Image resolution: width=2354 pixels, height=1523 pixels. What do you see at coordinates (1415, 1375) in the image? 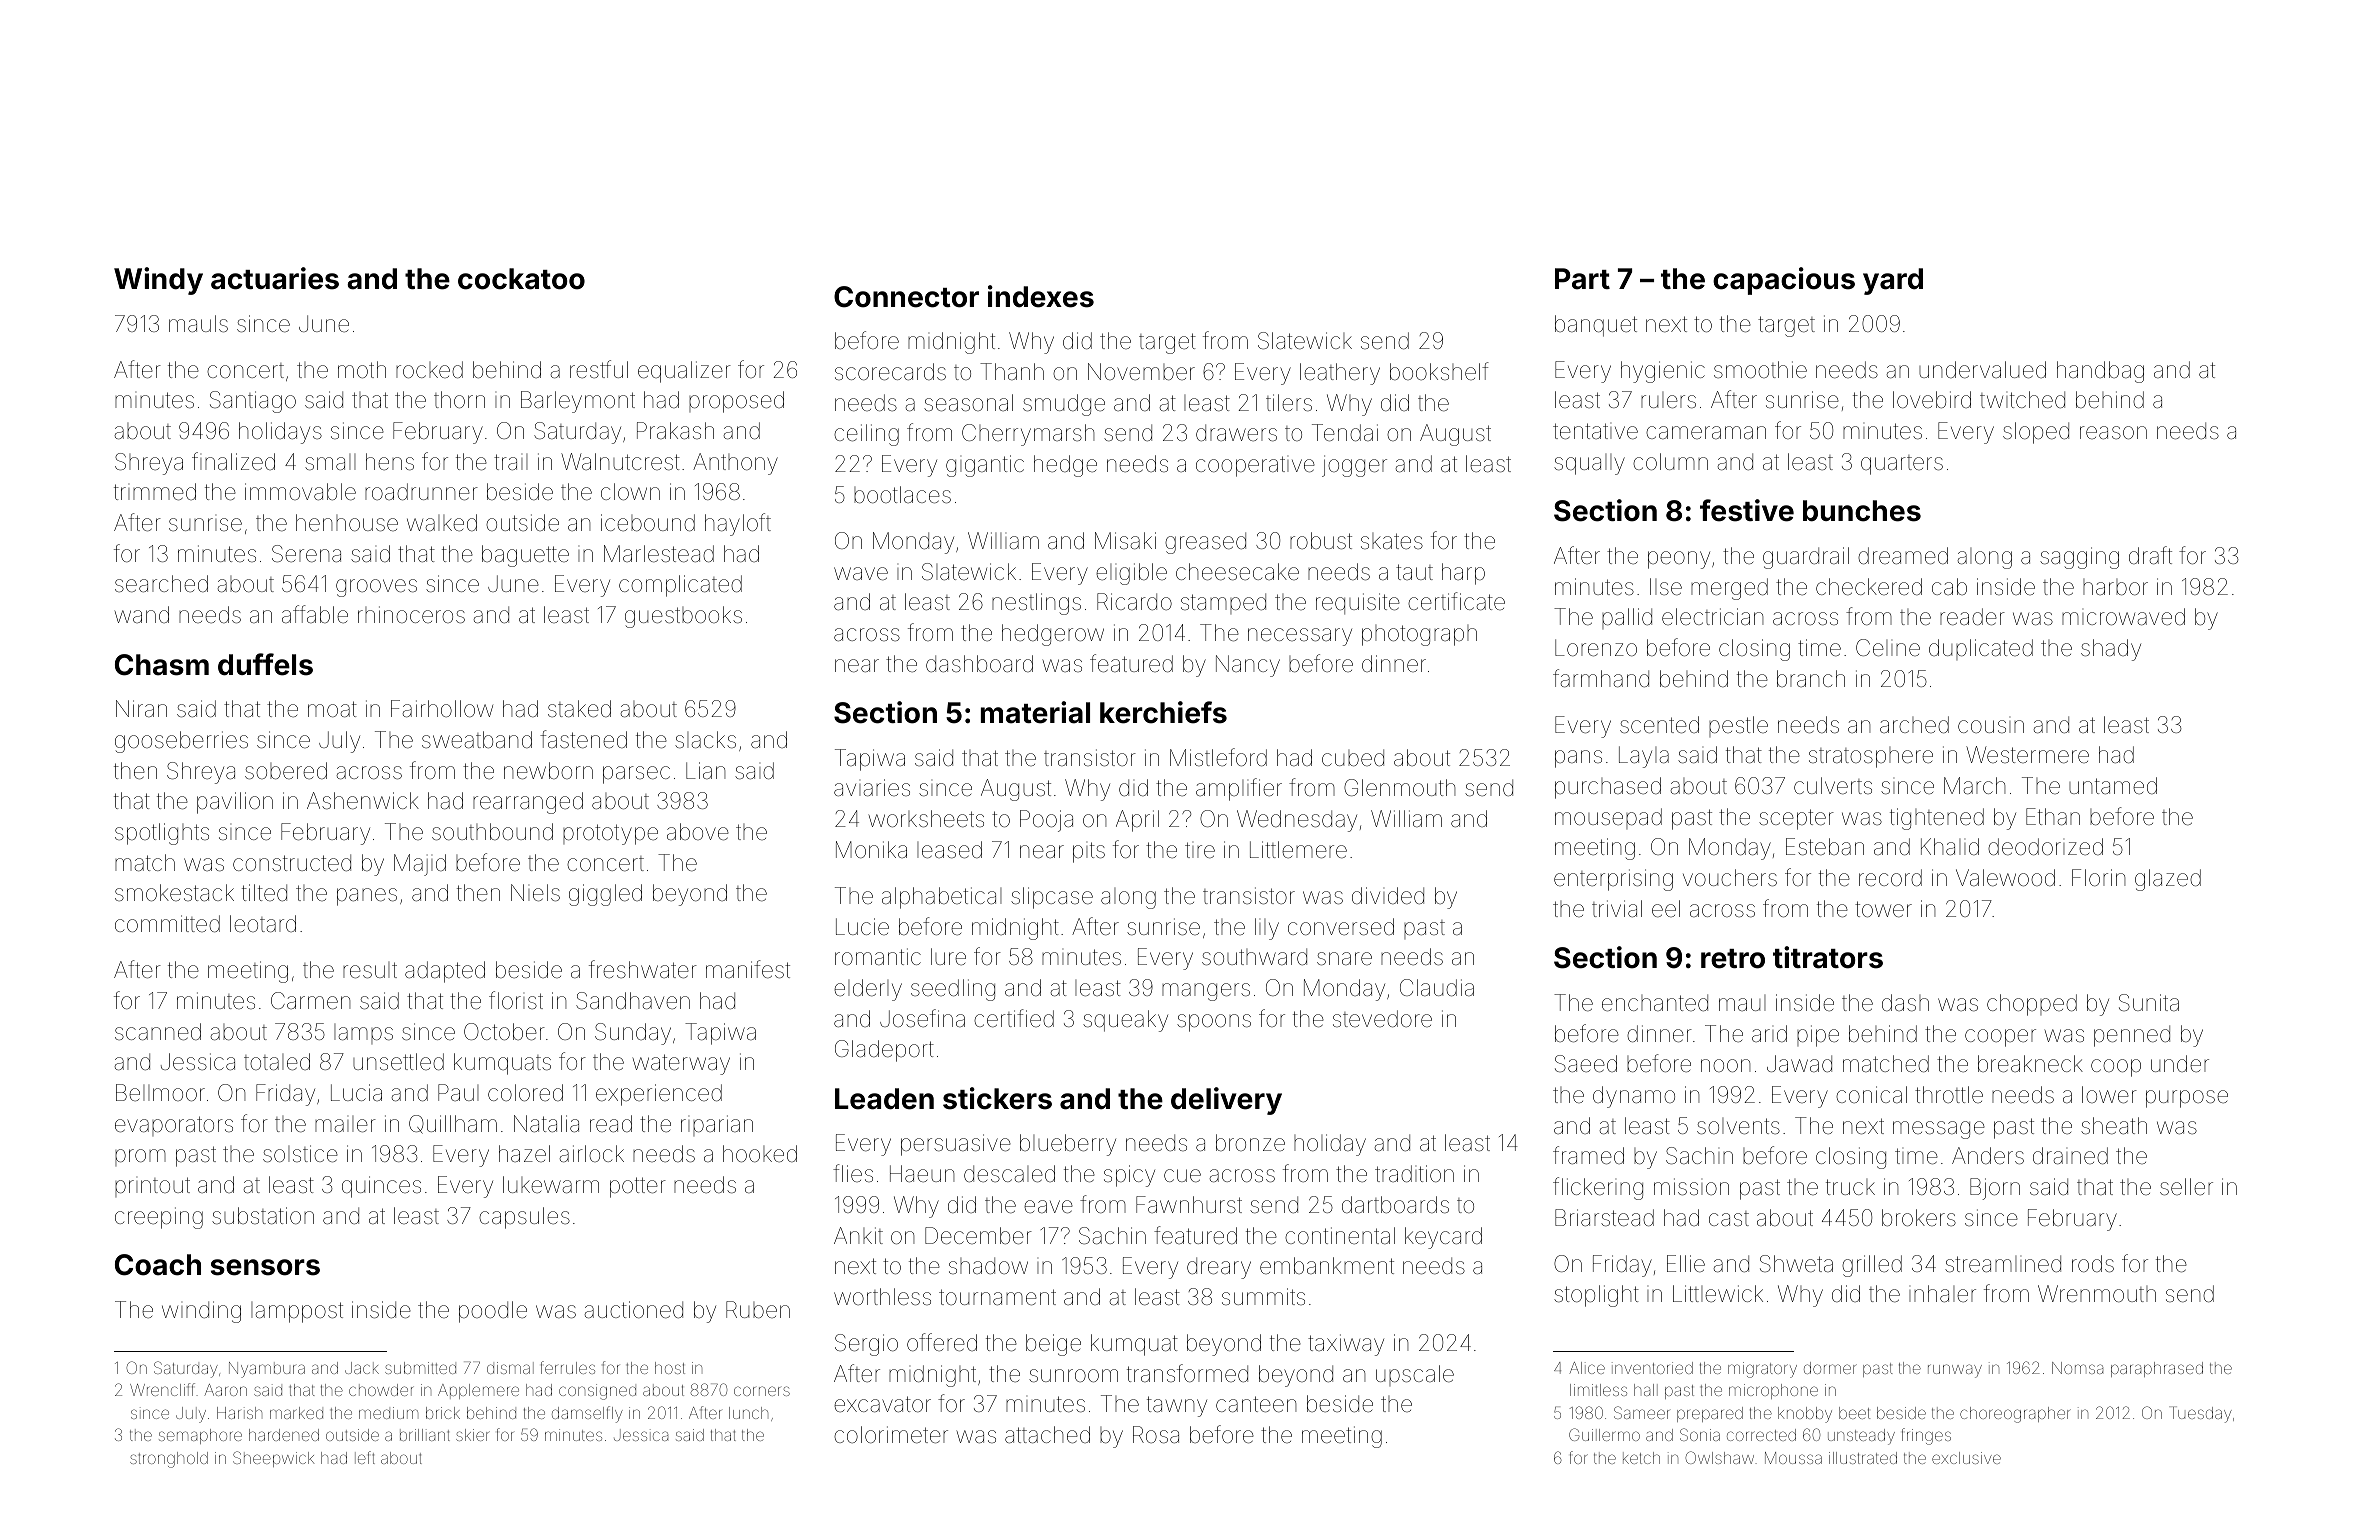
I see `upscale` at bounding box center [1415, 1375].
